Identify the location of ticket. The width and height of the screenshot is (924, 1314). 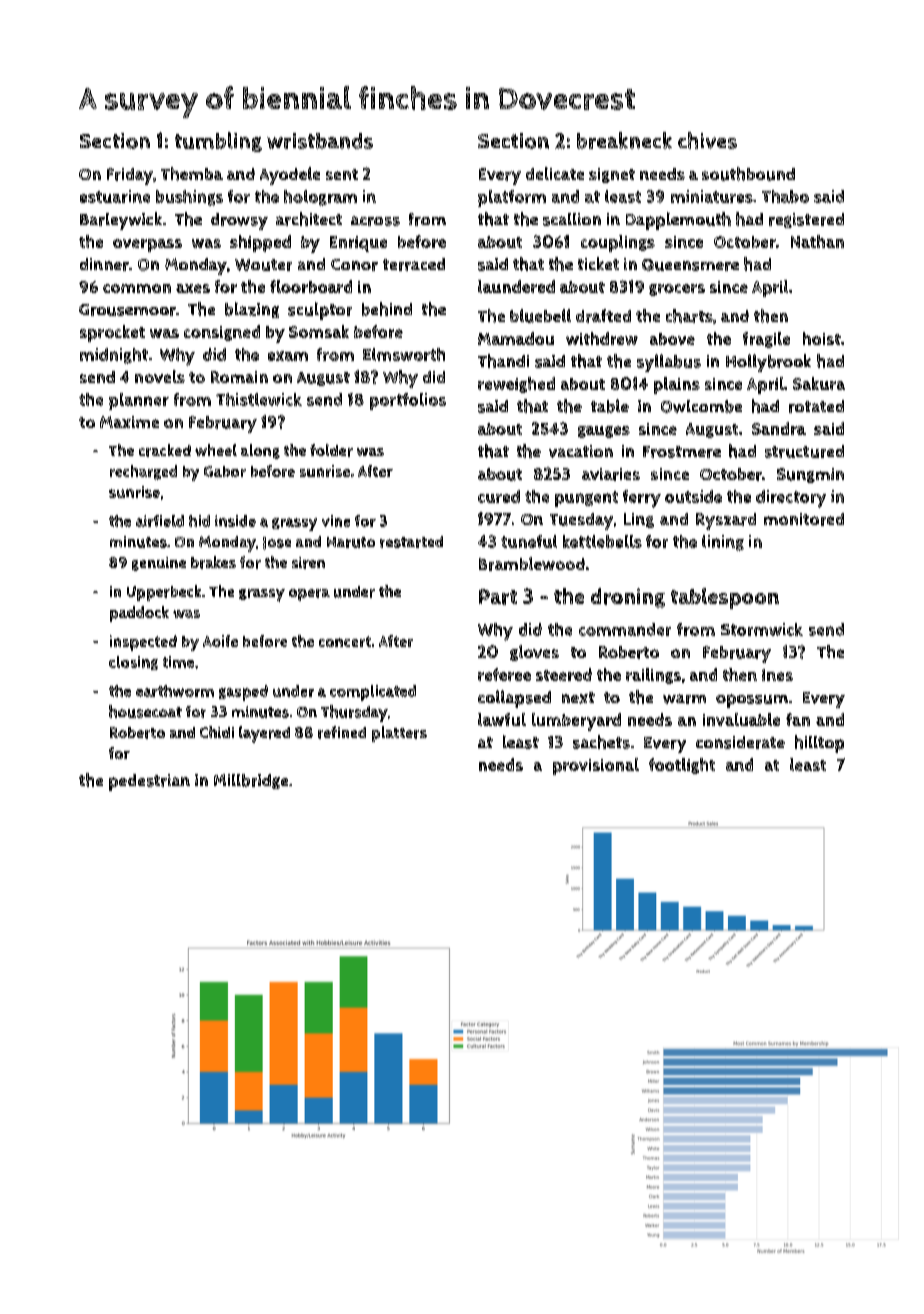
(598, 263).
